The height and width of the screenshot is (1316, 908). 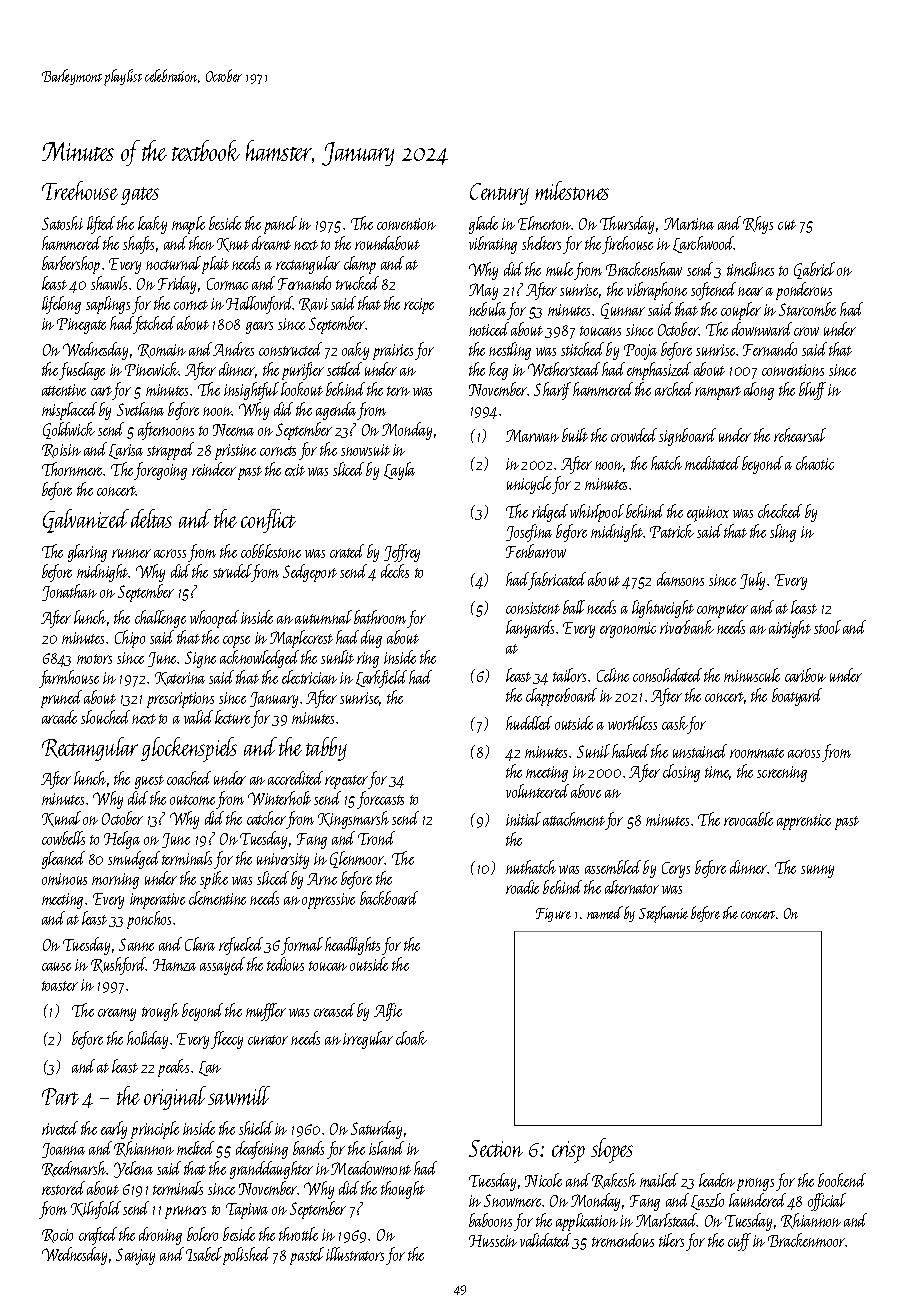 I want to click on assembled, so click(x=613, y=867).
